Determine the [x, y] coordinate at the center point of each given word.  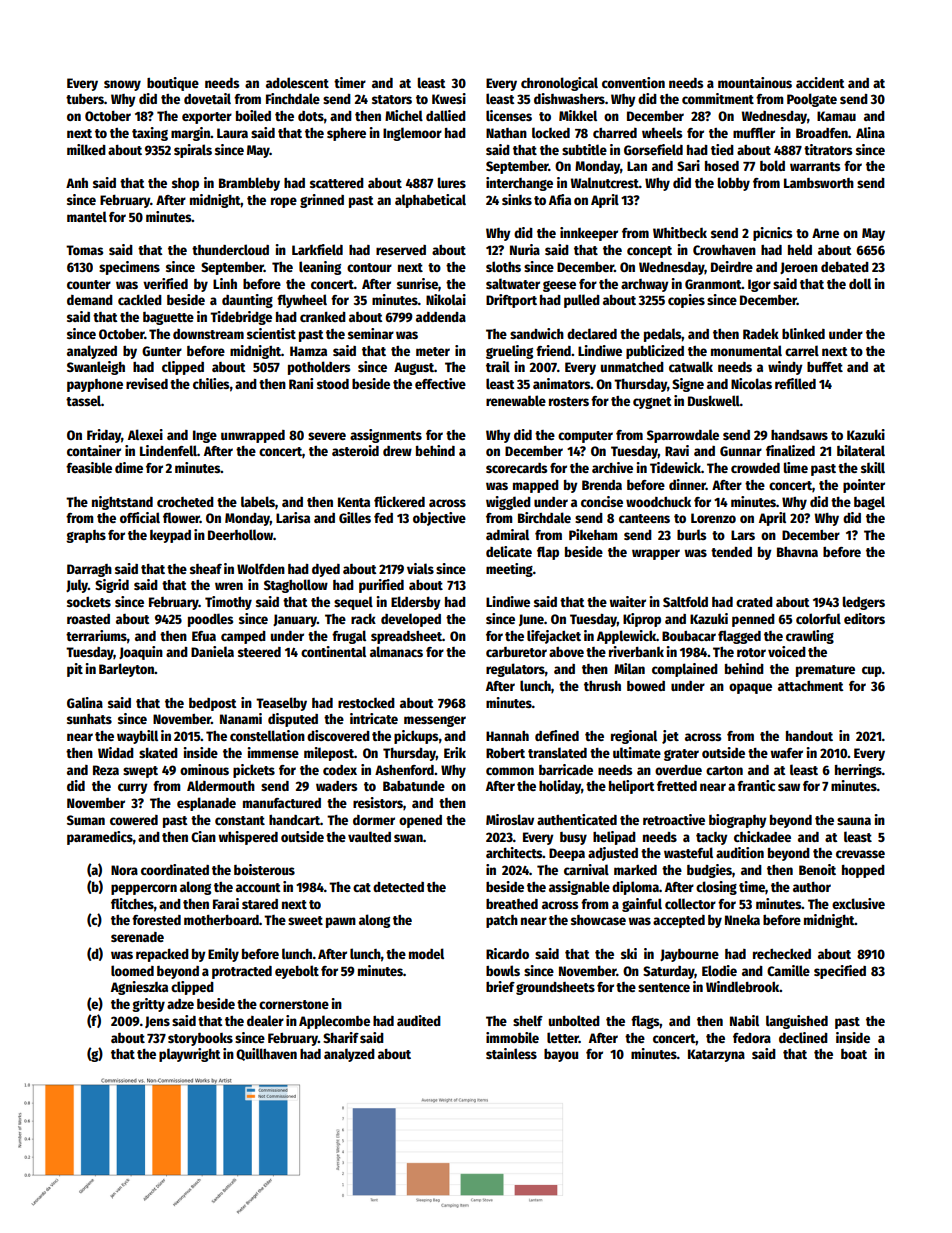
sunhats [89, 719]
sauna [854, 821]
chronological [559, 84]
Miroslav [510, 819]
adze [180, 1004]
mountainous [755, 82]
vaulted [369, 836]
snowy [122, 85]
